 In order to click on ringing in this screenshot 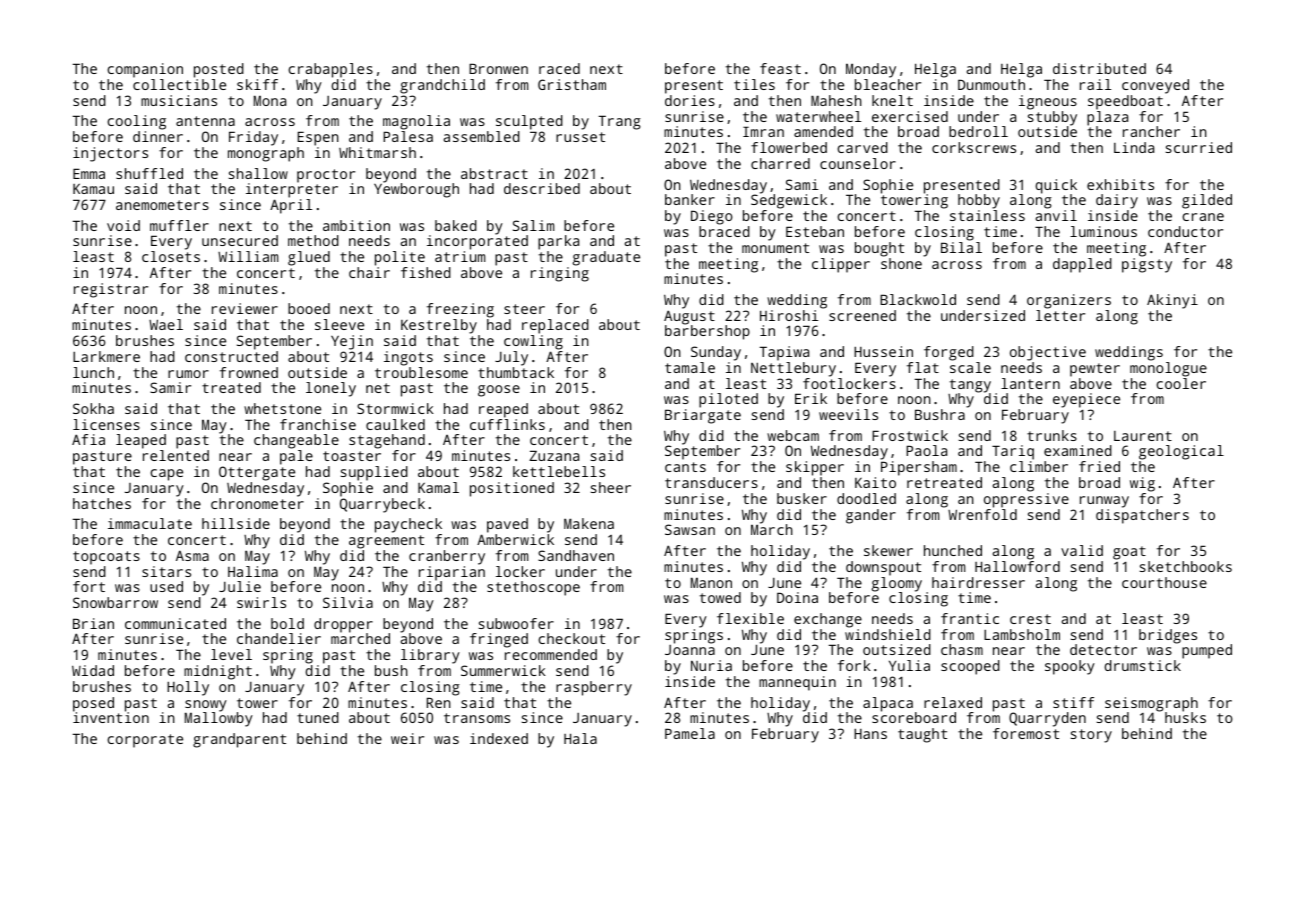, I will do `click(560, 274)`.
